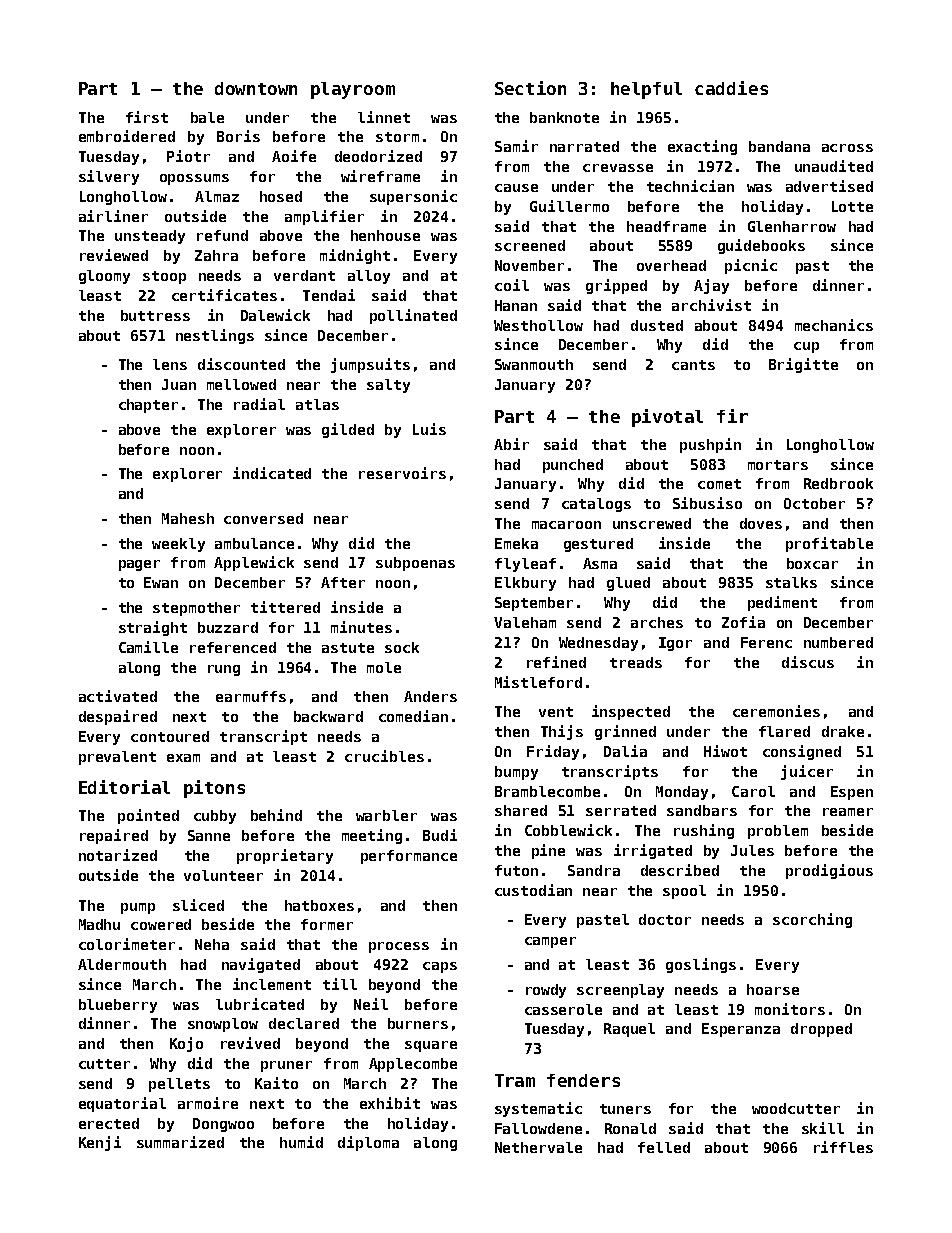 This screenshot has height=1233, width=952. What do you see at coordinates (547, 791) in the screenshot?
I see `Bramblecombe` at bounding box center [547, 791].
